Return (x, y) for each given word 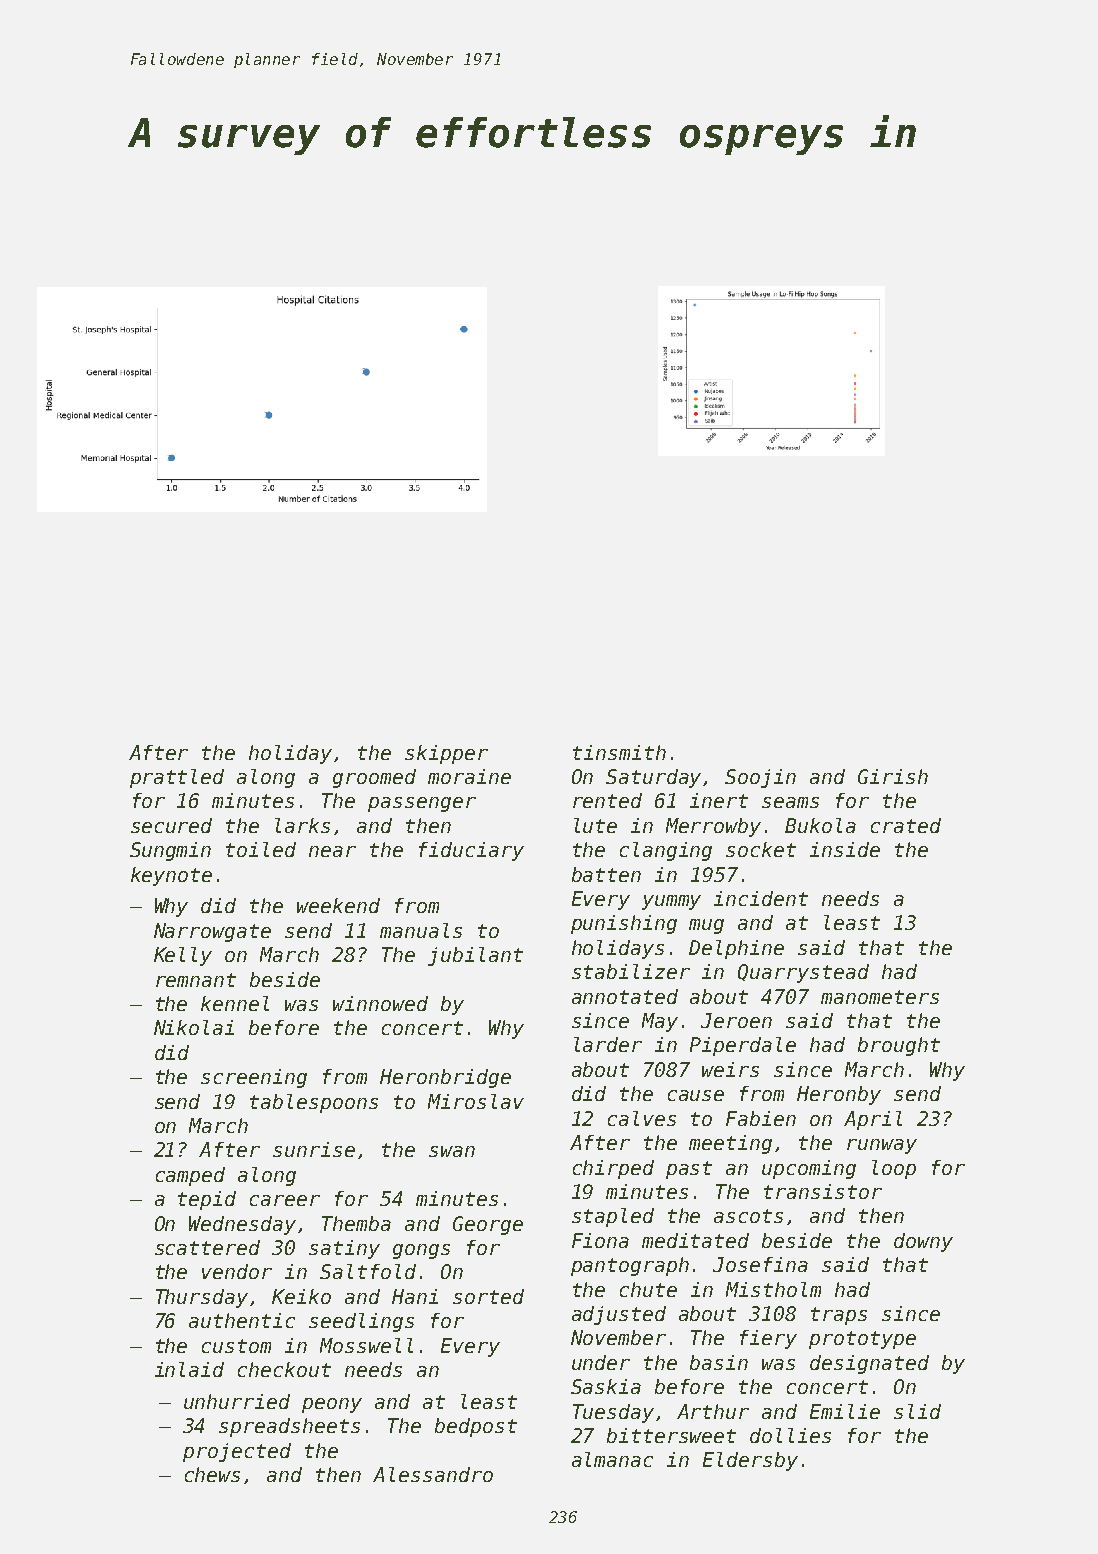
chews (212, 1474)
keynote (171, 876)
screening (254, 1078)
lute (595, 825)
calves (642, 1118)
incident (761, 898)
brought (899, 1046)
